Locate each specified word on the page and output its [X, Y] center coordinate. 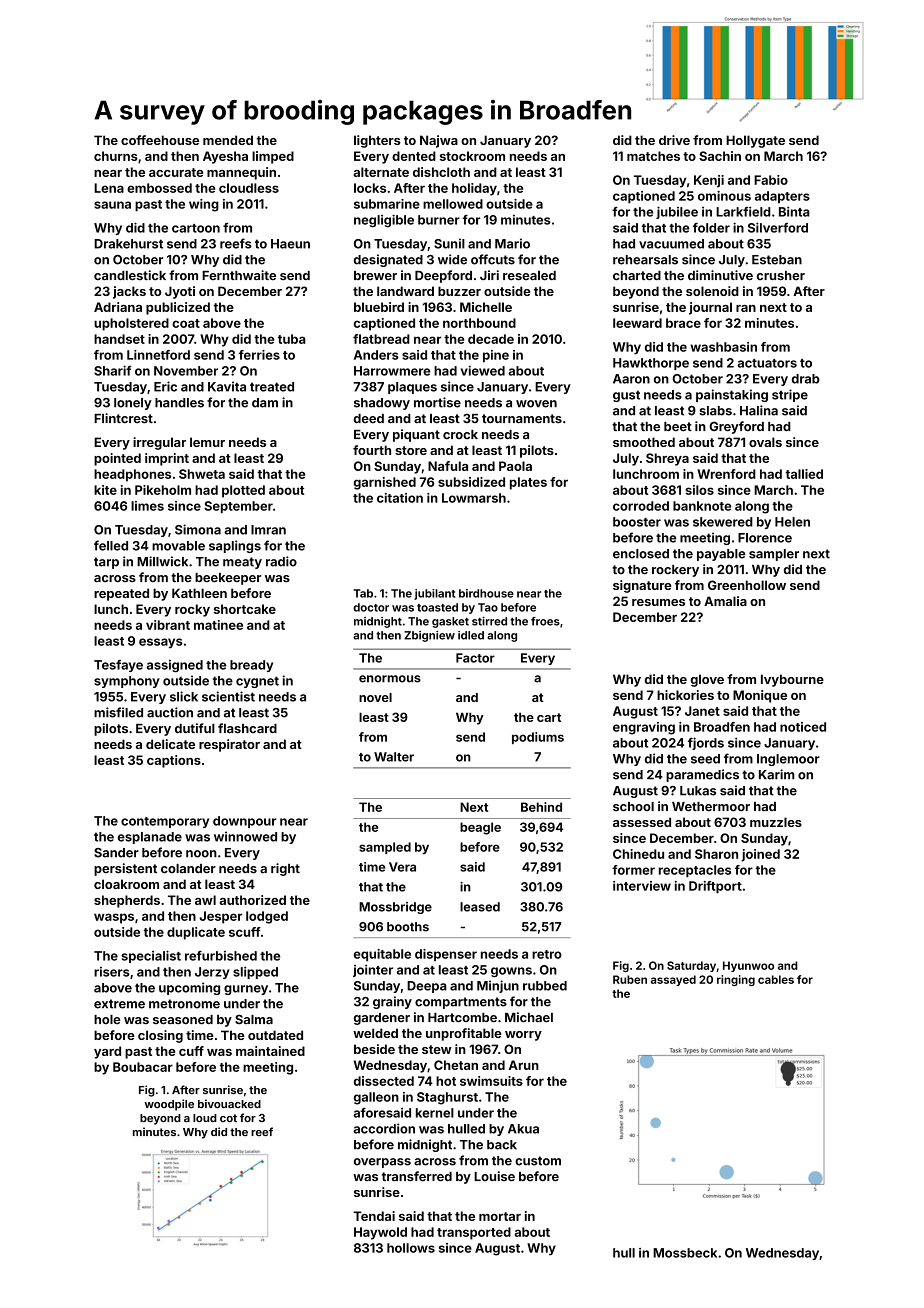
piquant [416, 435]
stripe [790, 395]
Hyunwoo [748, 966]
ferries [259, 355]
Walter [394, 757]
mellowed [453, 204]
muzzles [776, 822]
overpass [382, 1163]
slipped [255, 972]
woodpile [169, 1105]
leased [480, 907]
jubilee [677, 212]
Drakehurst [128, 244]
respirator [229, 745]
